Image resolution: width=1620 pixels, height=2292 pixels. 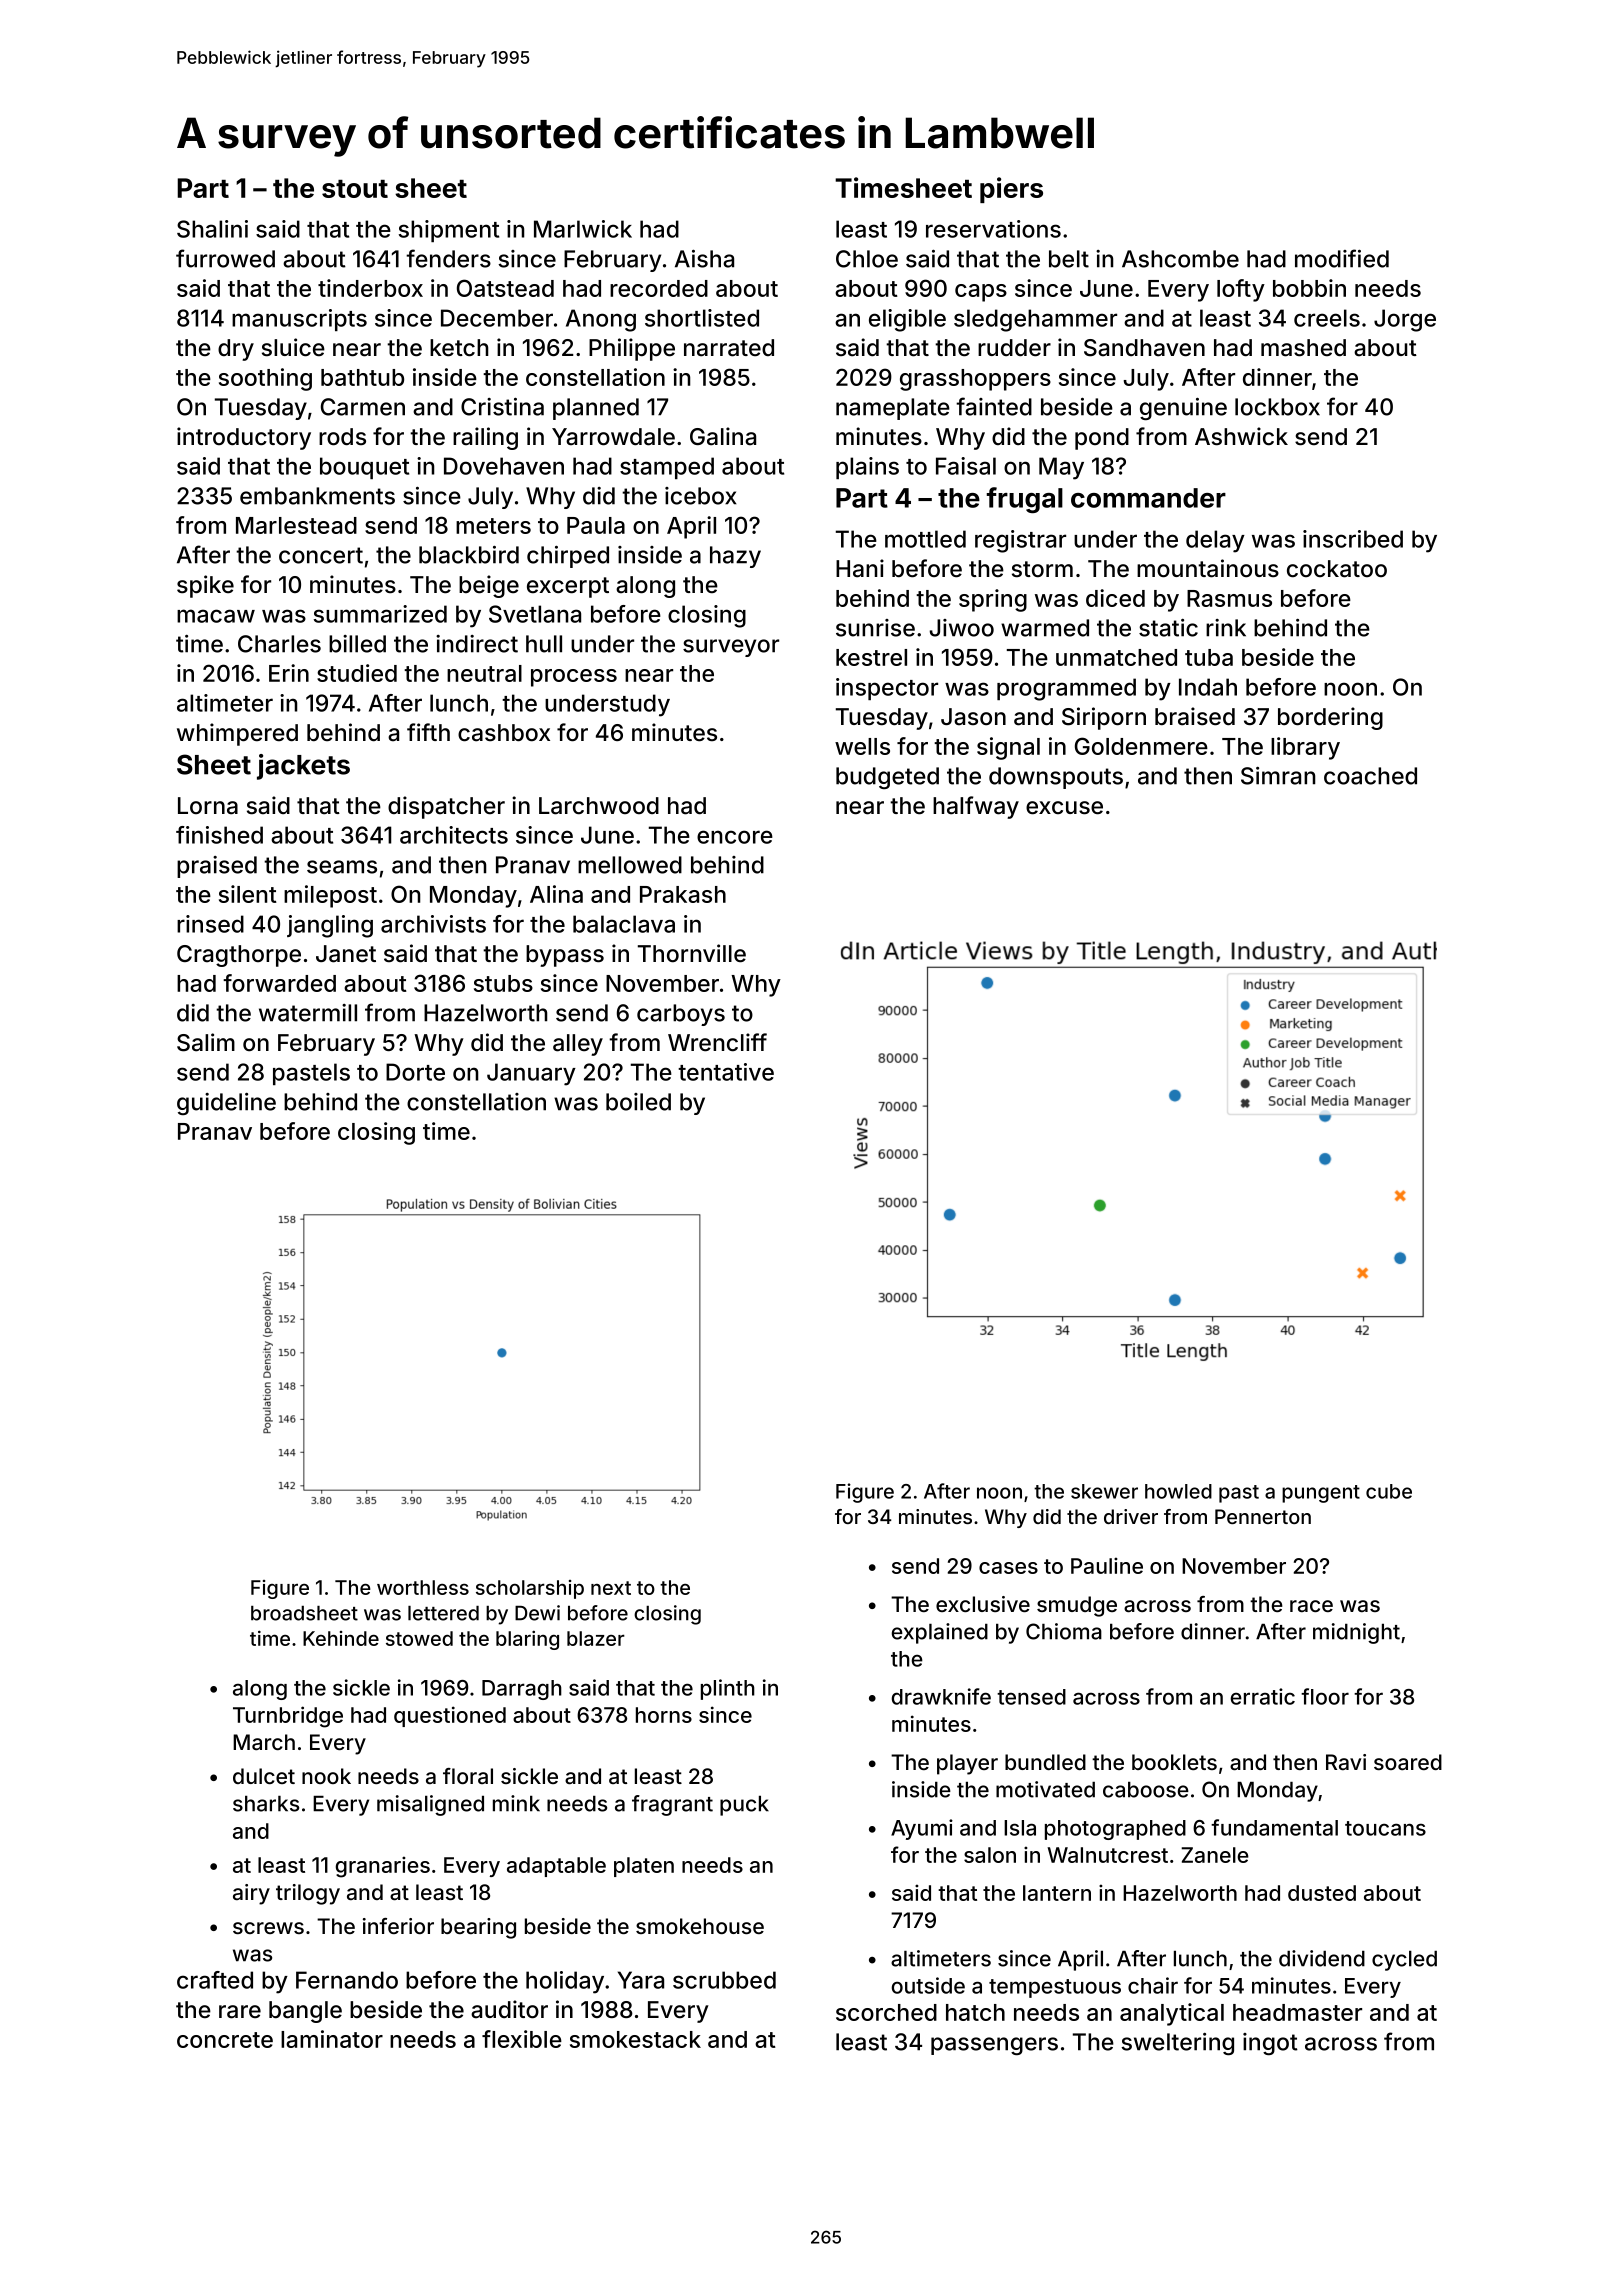 I want to click on Ayumi, so click(x=922, y=1829).
